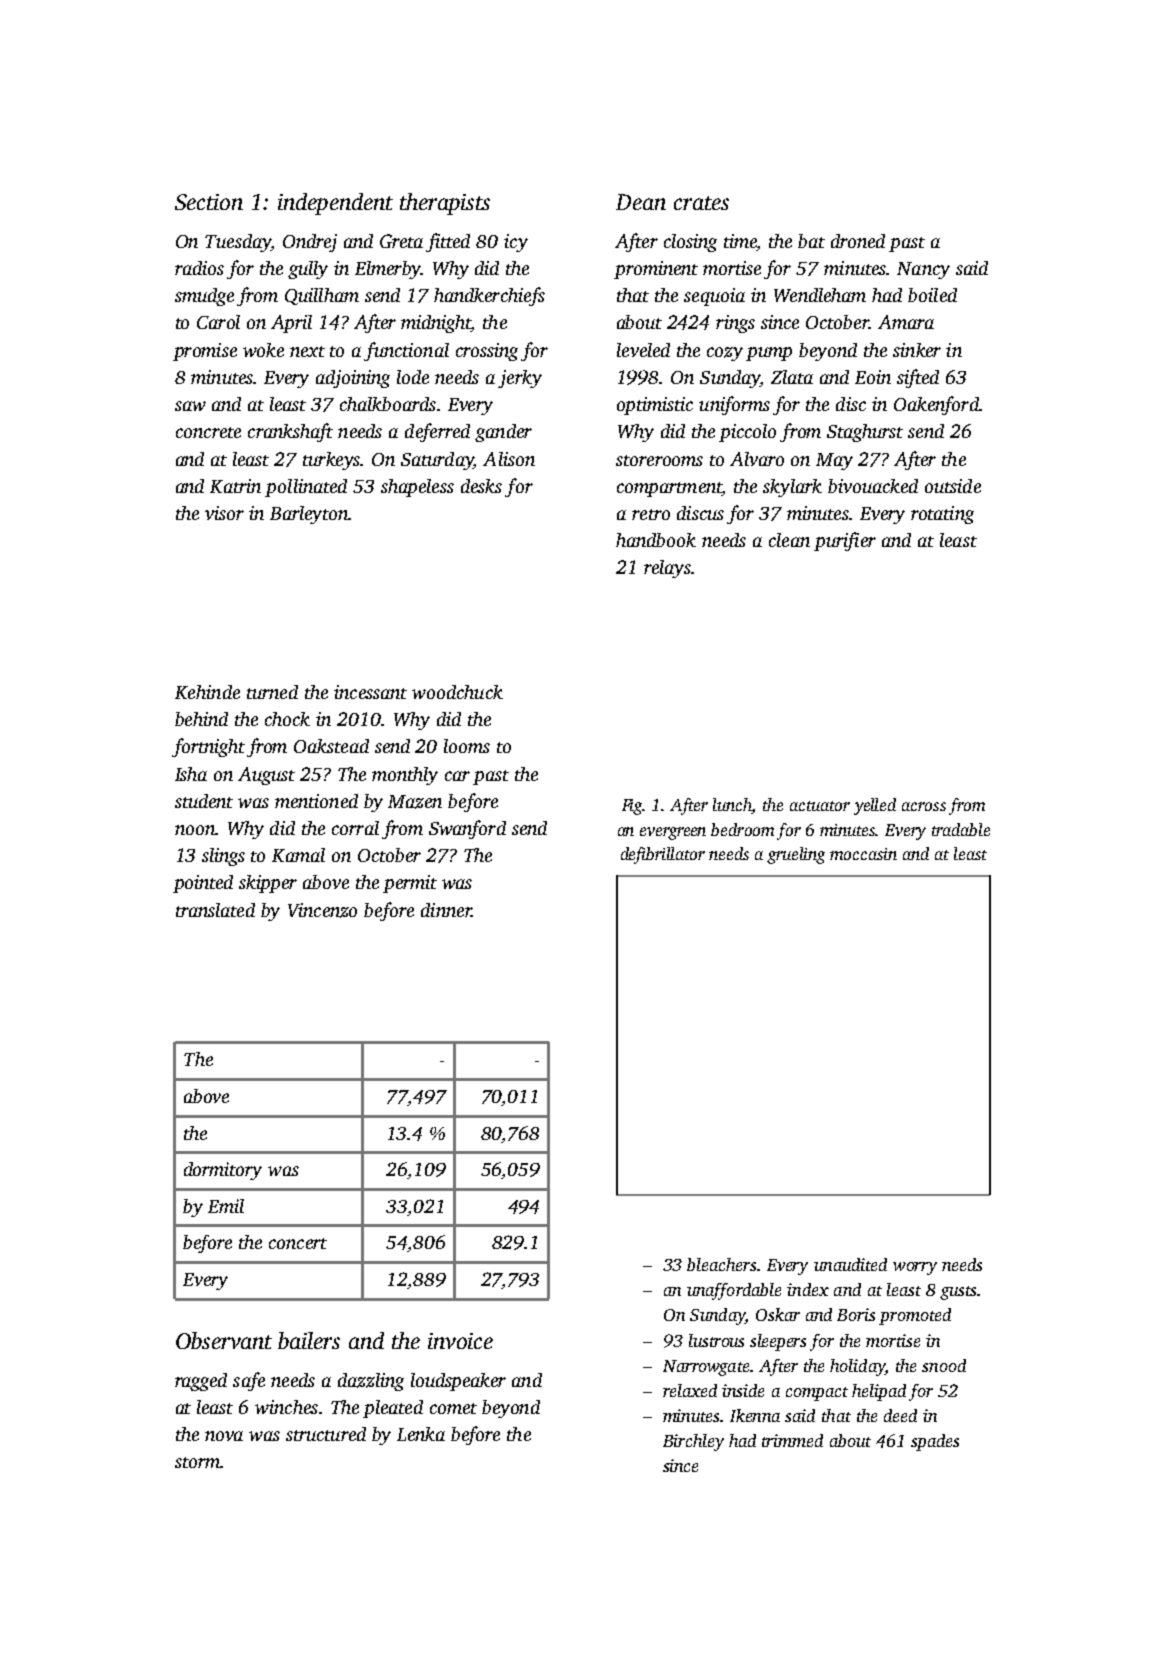 This screenshot has width=1165, height=1654. I want to click on purifier, so click(845, 541).
